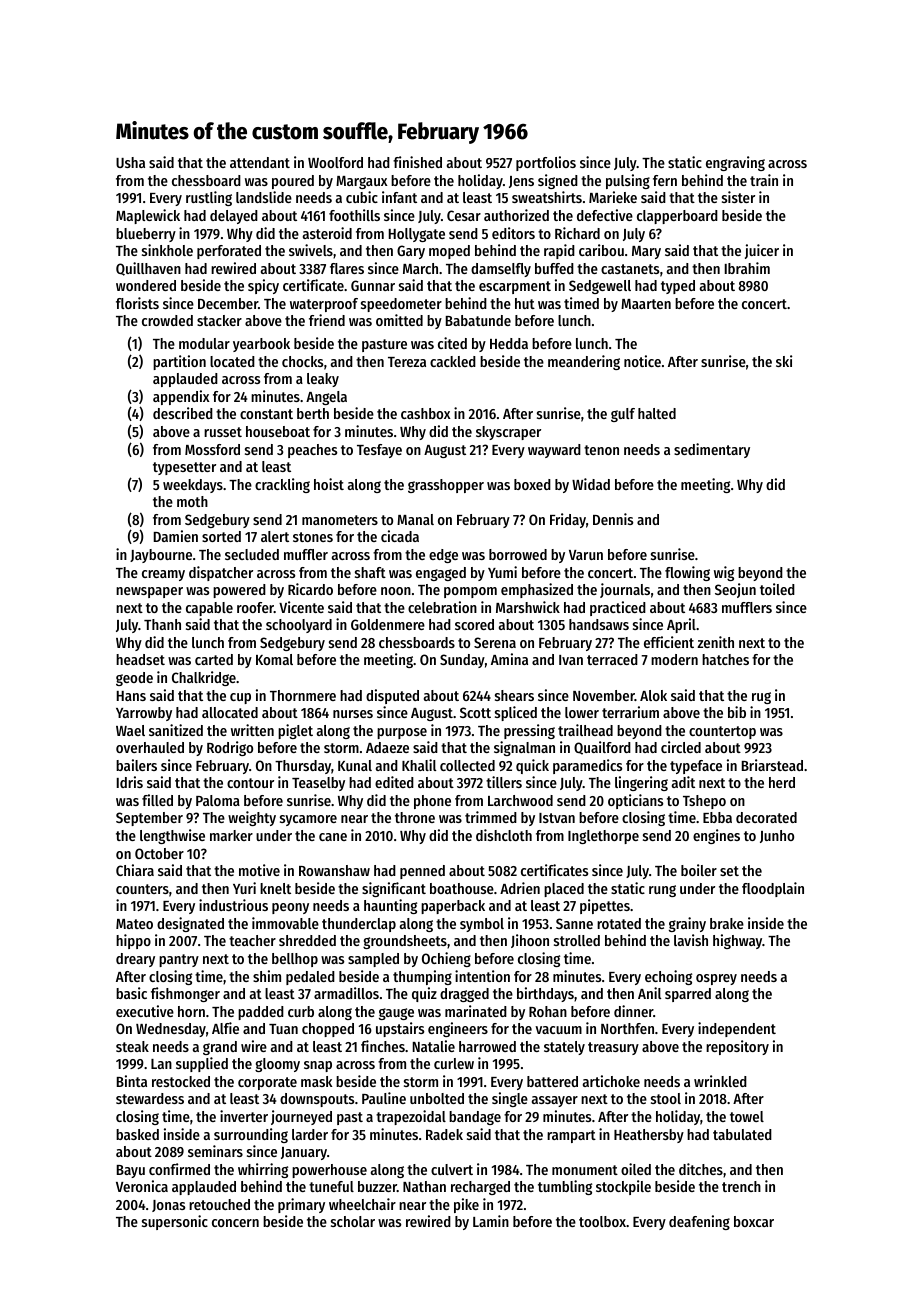 This page has height=1308, width=924. I want to click on engraving, so click(735, 163).
